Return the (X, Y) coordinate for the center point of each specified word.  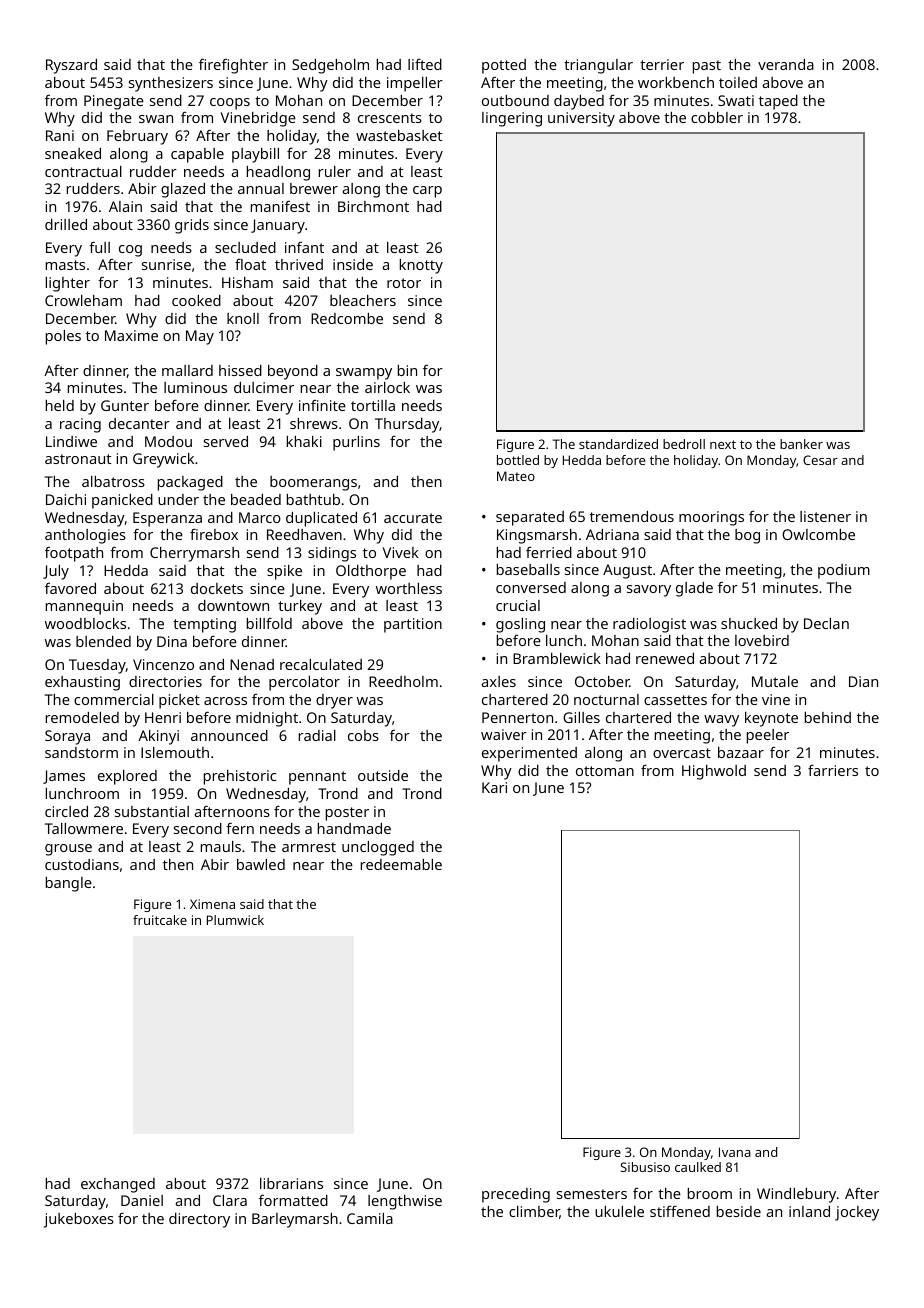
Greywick (163, 460)
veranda (786, 64)
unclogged (378, 848)
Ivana (735, 1152)
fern (240, 828)
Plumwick (235, 920)
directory (199, 1220)
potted (504, 66)
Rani (60, 135)
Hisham (247, 282)
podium (844, 571)
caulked (698, 1167)
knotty (421, 266)
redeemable (401, 864)
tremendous (632, 516)
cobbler (717, 117)
